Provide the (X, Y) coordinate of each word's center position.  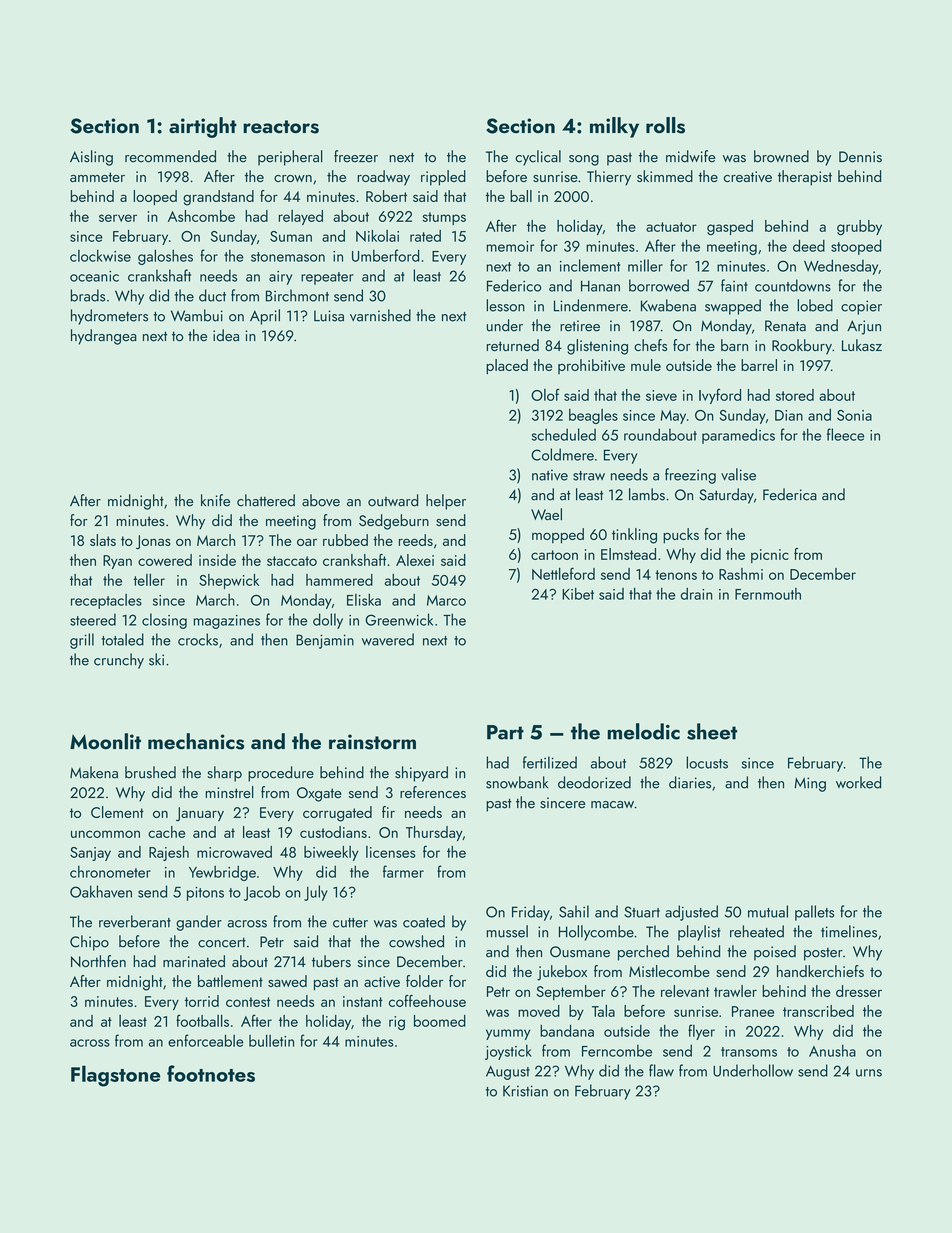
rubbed (345, 540)
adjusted (691, 913)
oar (307, 542)
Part (505, 732)
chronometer (110, 872)
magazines (226, 622)
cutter (350, 923)
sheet (712, 731)
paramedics (738, 436)
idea (226, 335)
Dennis (860, 157)
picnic (770, 556)
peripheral (290, 158)
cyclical (538, 158)
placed (507, 366)
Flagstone (115, 1076)
